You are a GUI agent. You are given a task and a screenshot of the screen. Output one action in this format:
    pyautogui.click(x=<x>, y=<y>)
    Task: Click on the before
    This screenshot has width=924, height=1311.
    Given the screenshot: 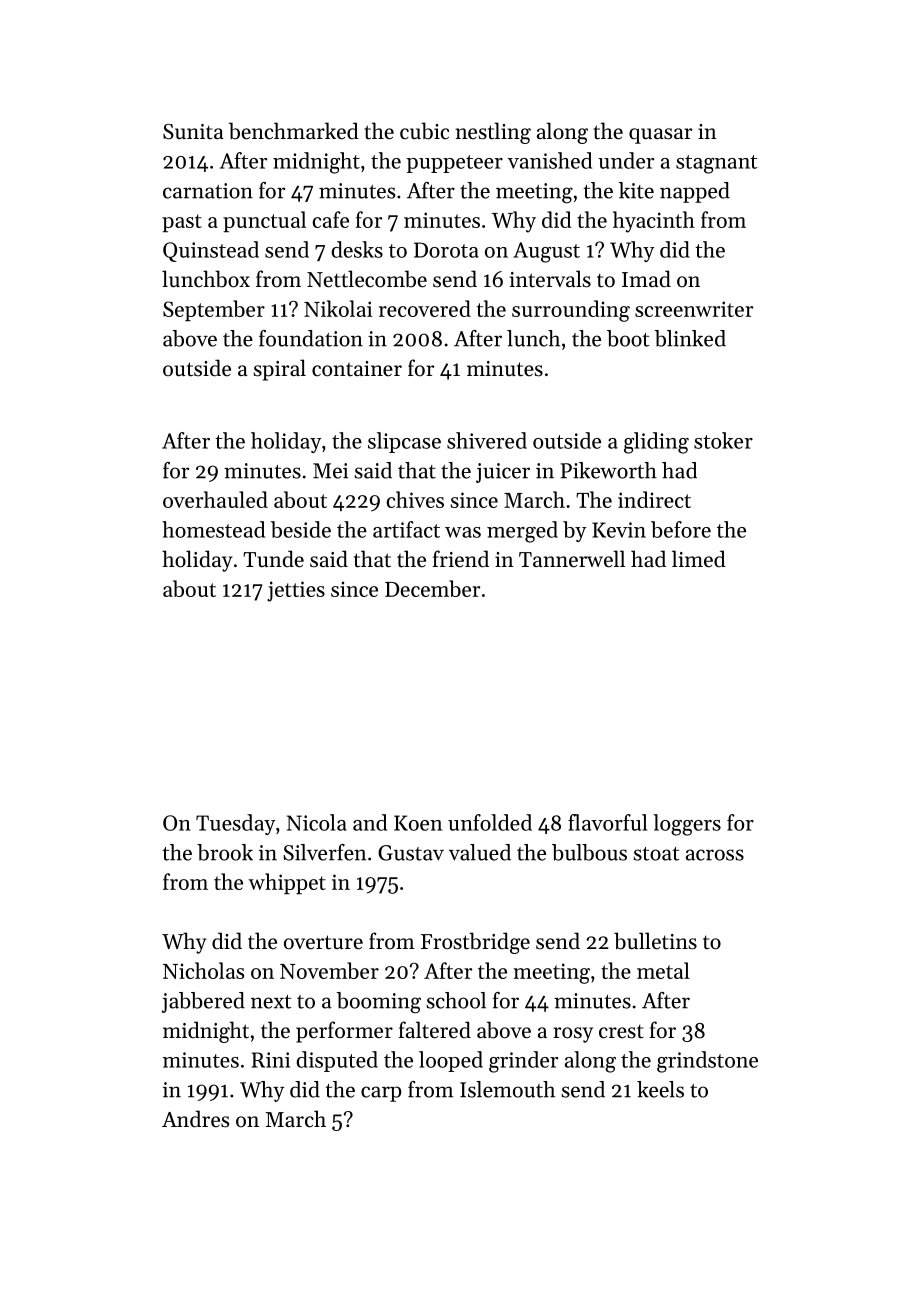 What is the action you would take?
    pyautogui.click(x=681, y=529)
